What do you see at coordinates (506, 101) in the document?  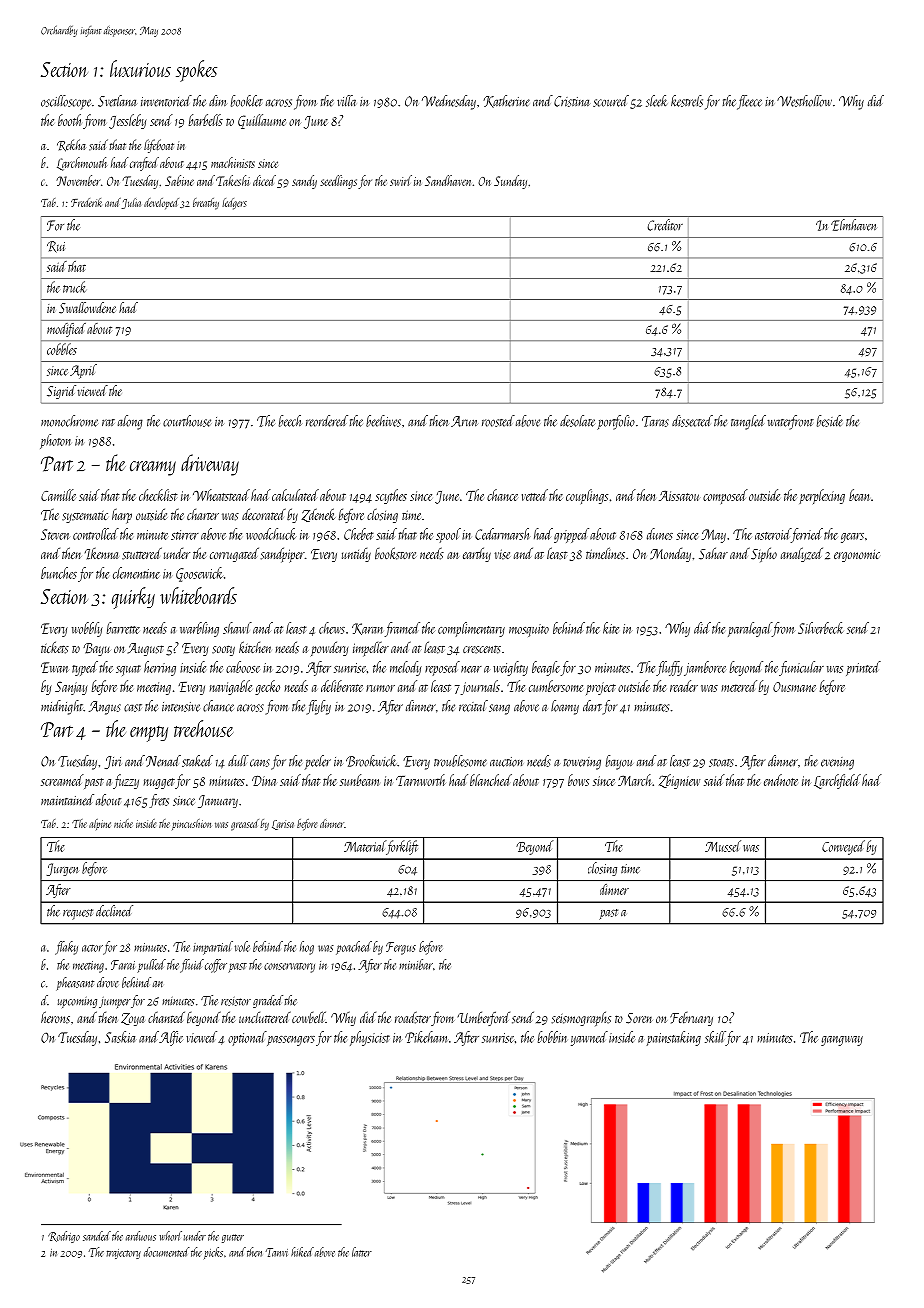 I see `Katherine` at bounding box center [506, 101].
